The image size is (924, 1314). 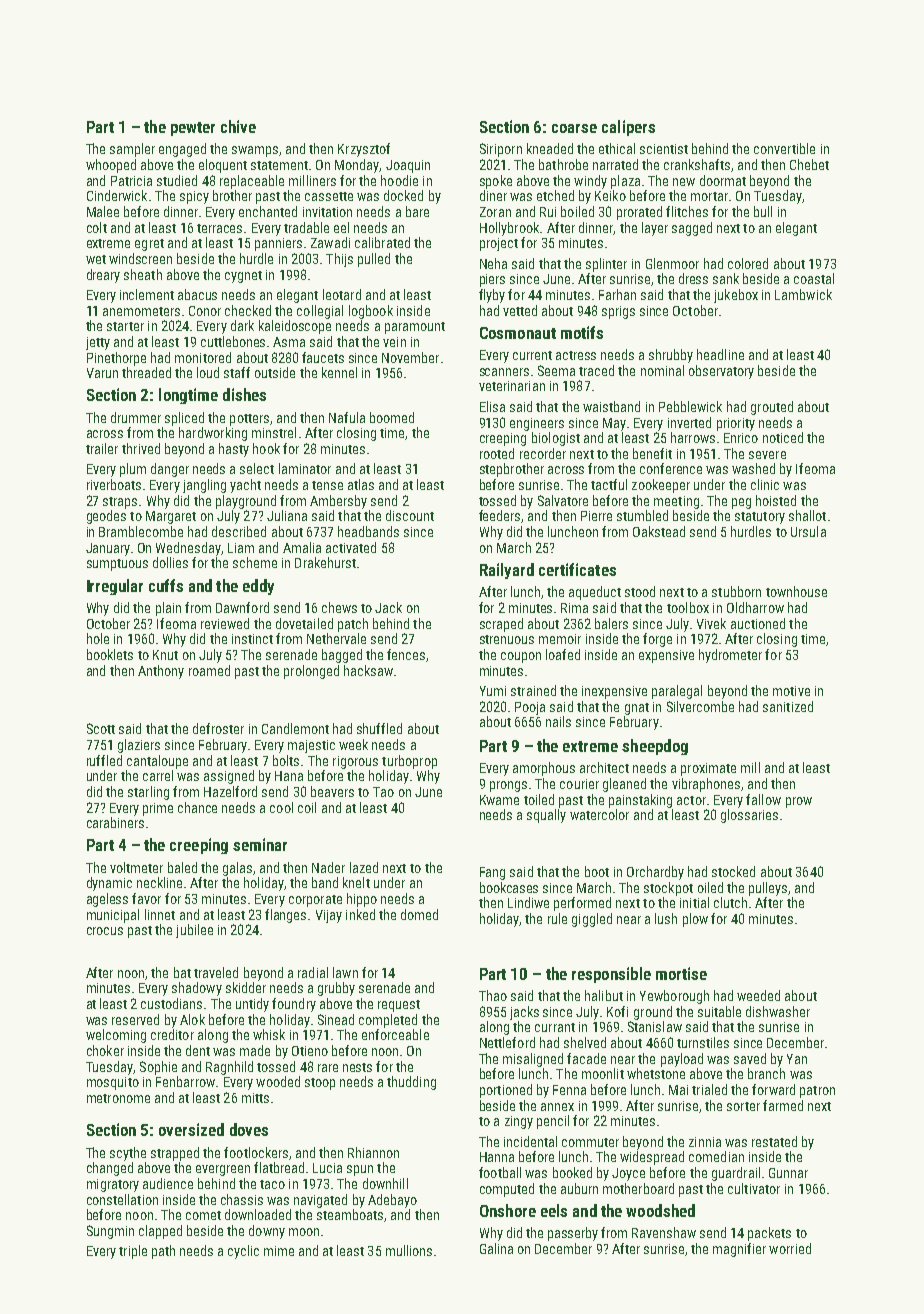 I want to click on Nettleford, so click(x=507, y=1042).
